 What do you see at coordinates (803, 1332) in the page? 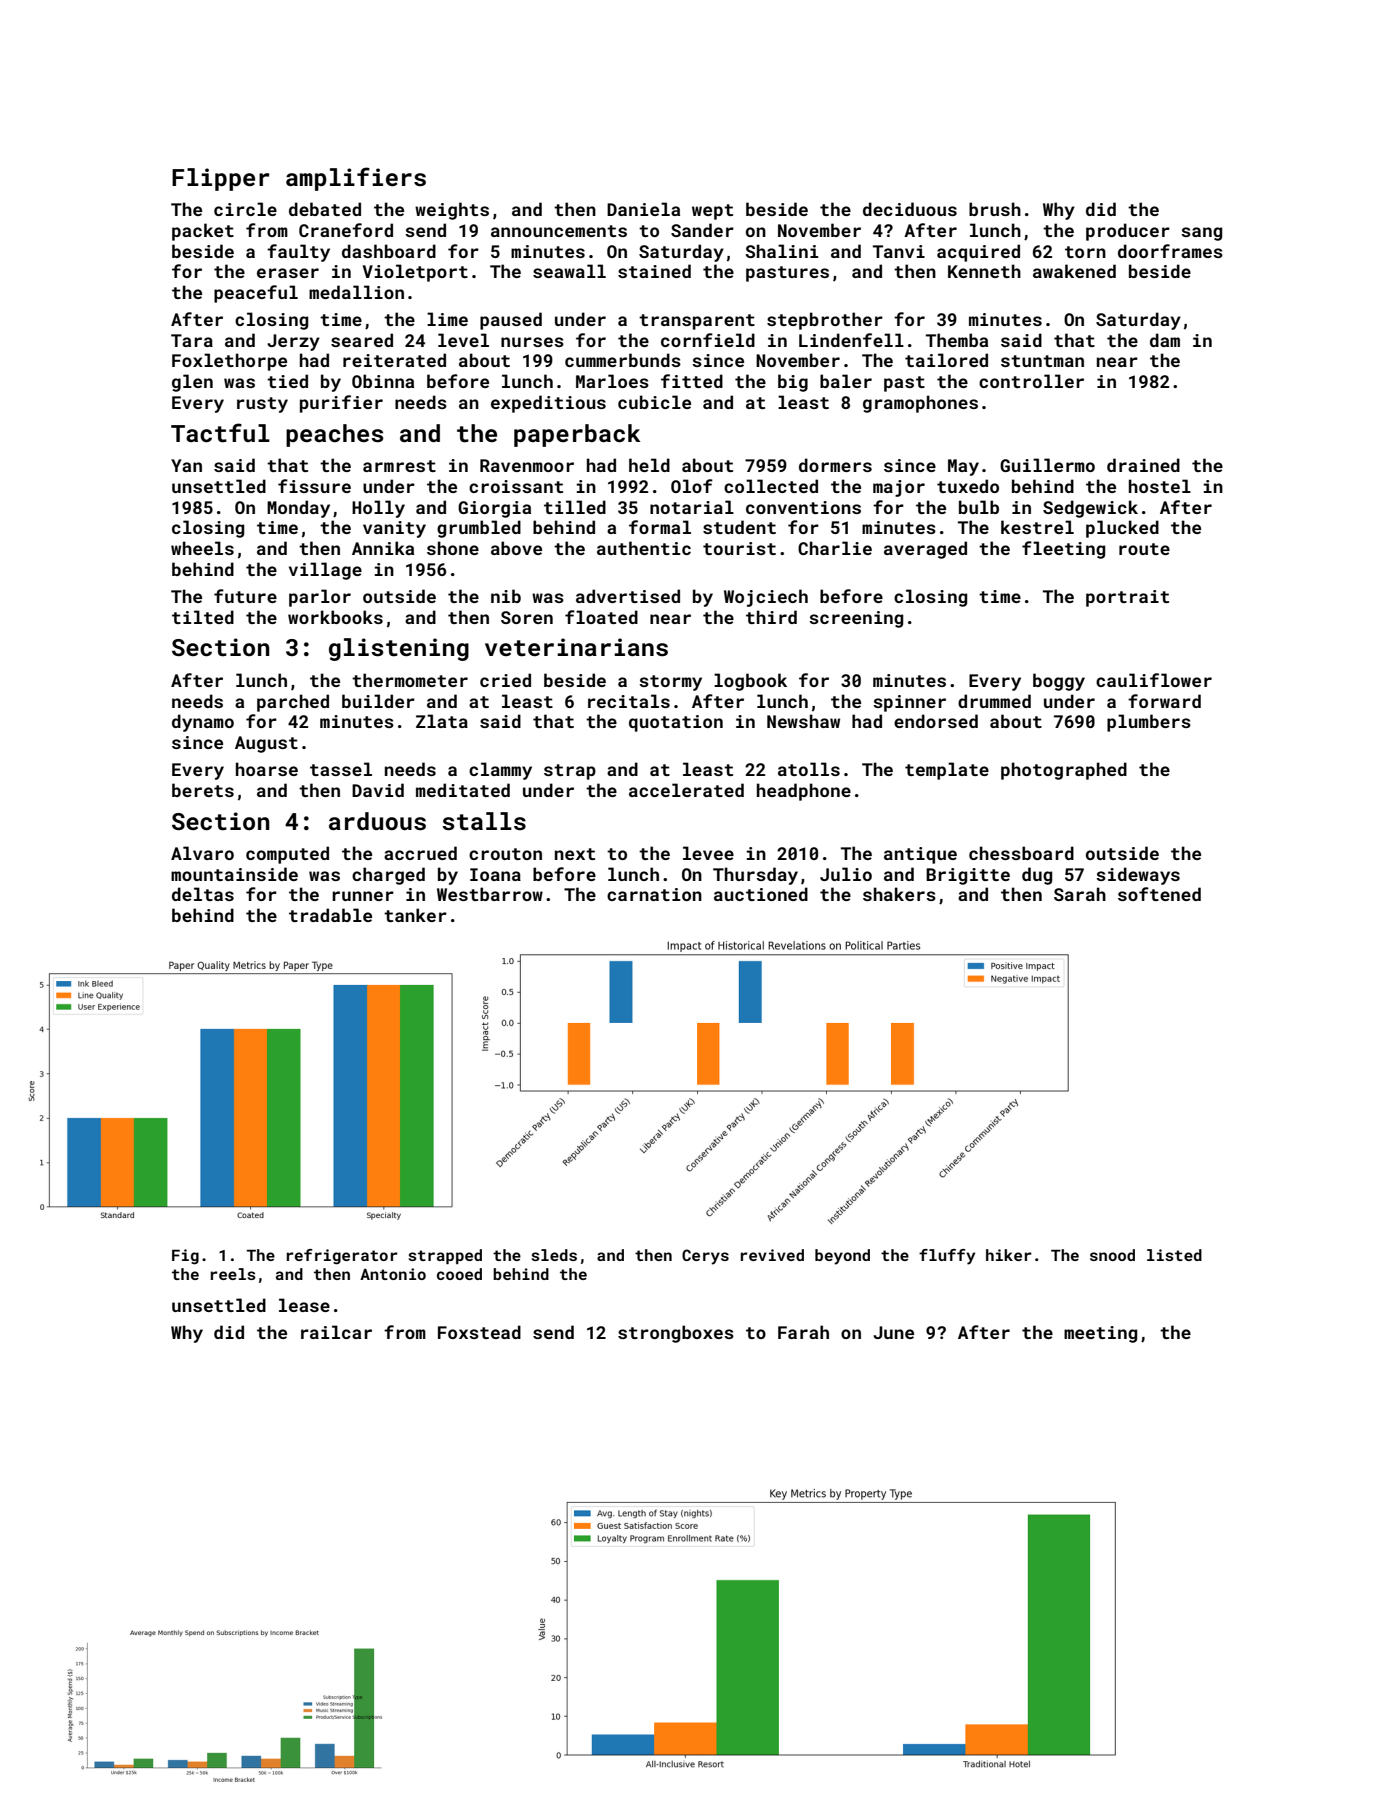
I see `Farah` at bounding box center [803, 1332].
